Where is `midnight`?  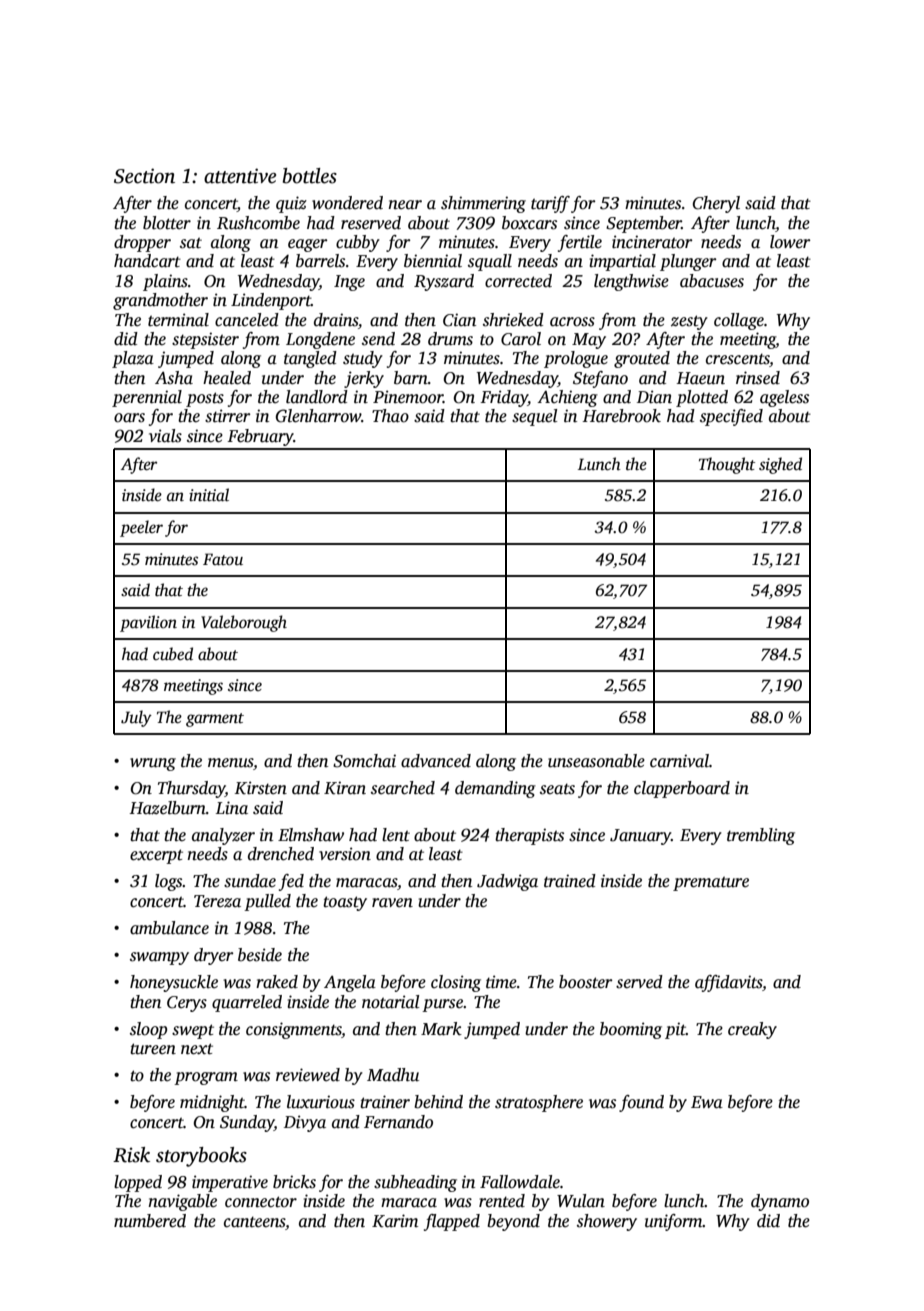 midnight is located at coordinates (212, 1103).
